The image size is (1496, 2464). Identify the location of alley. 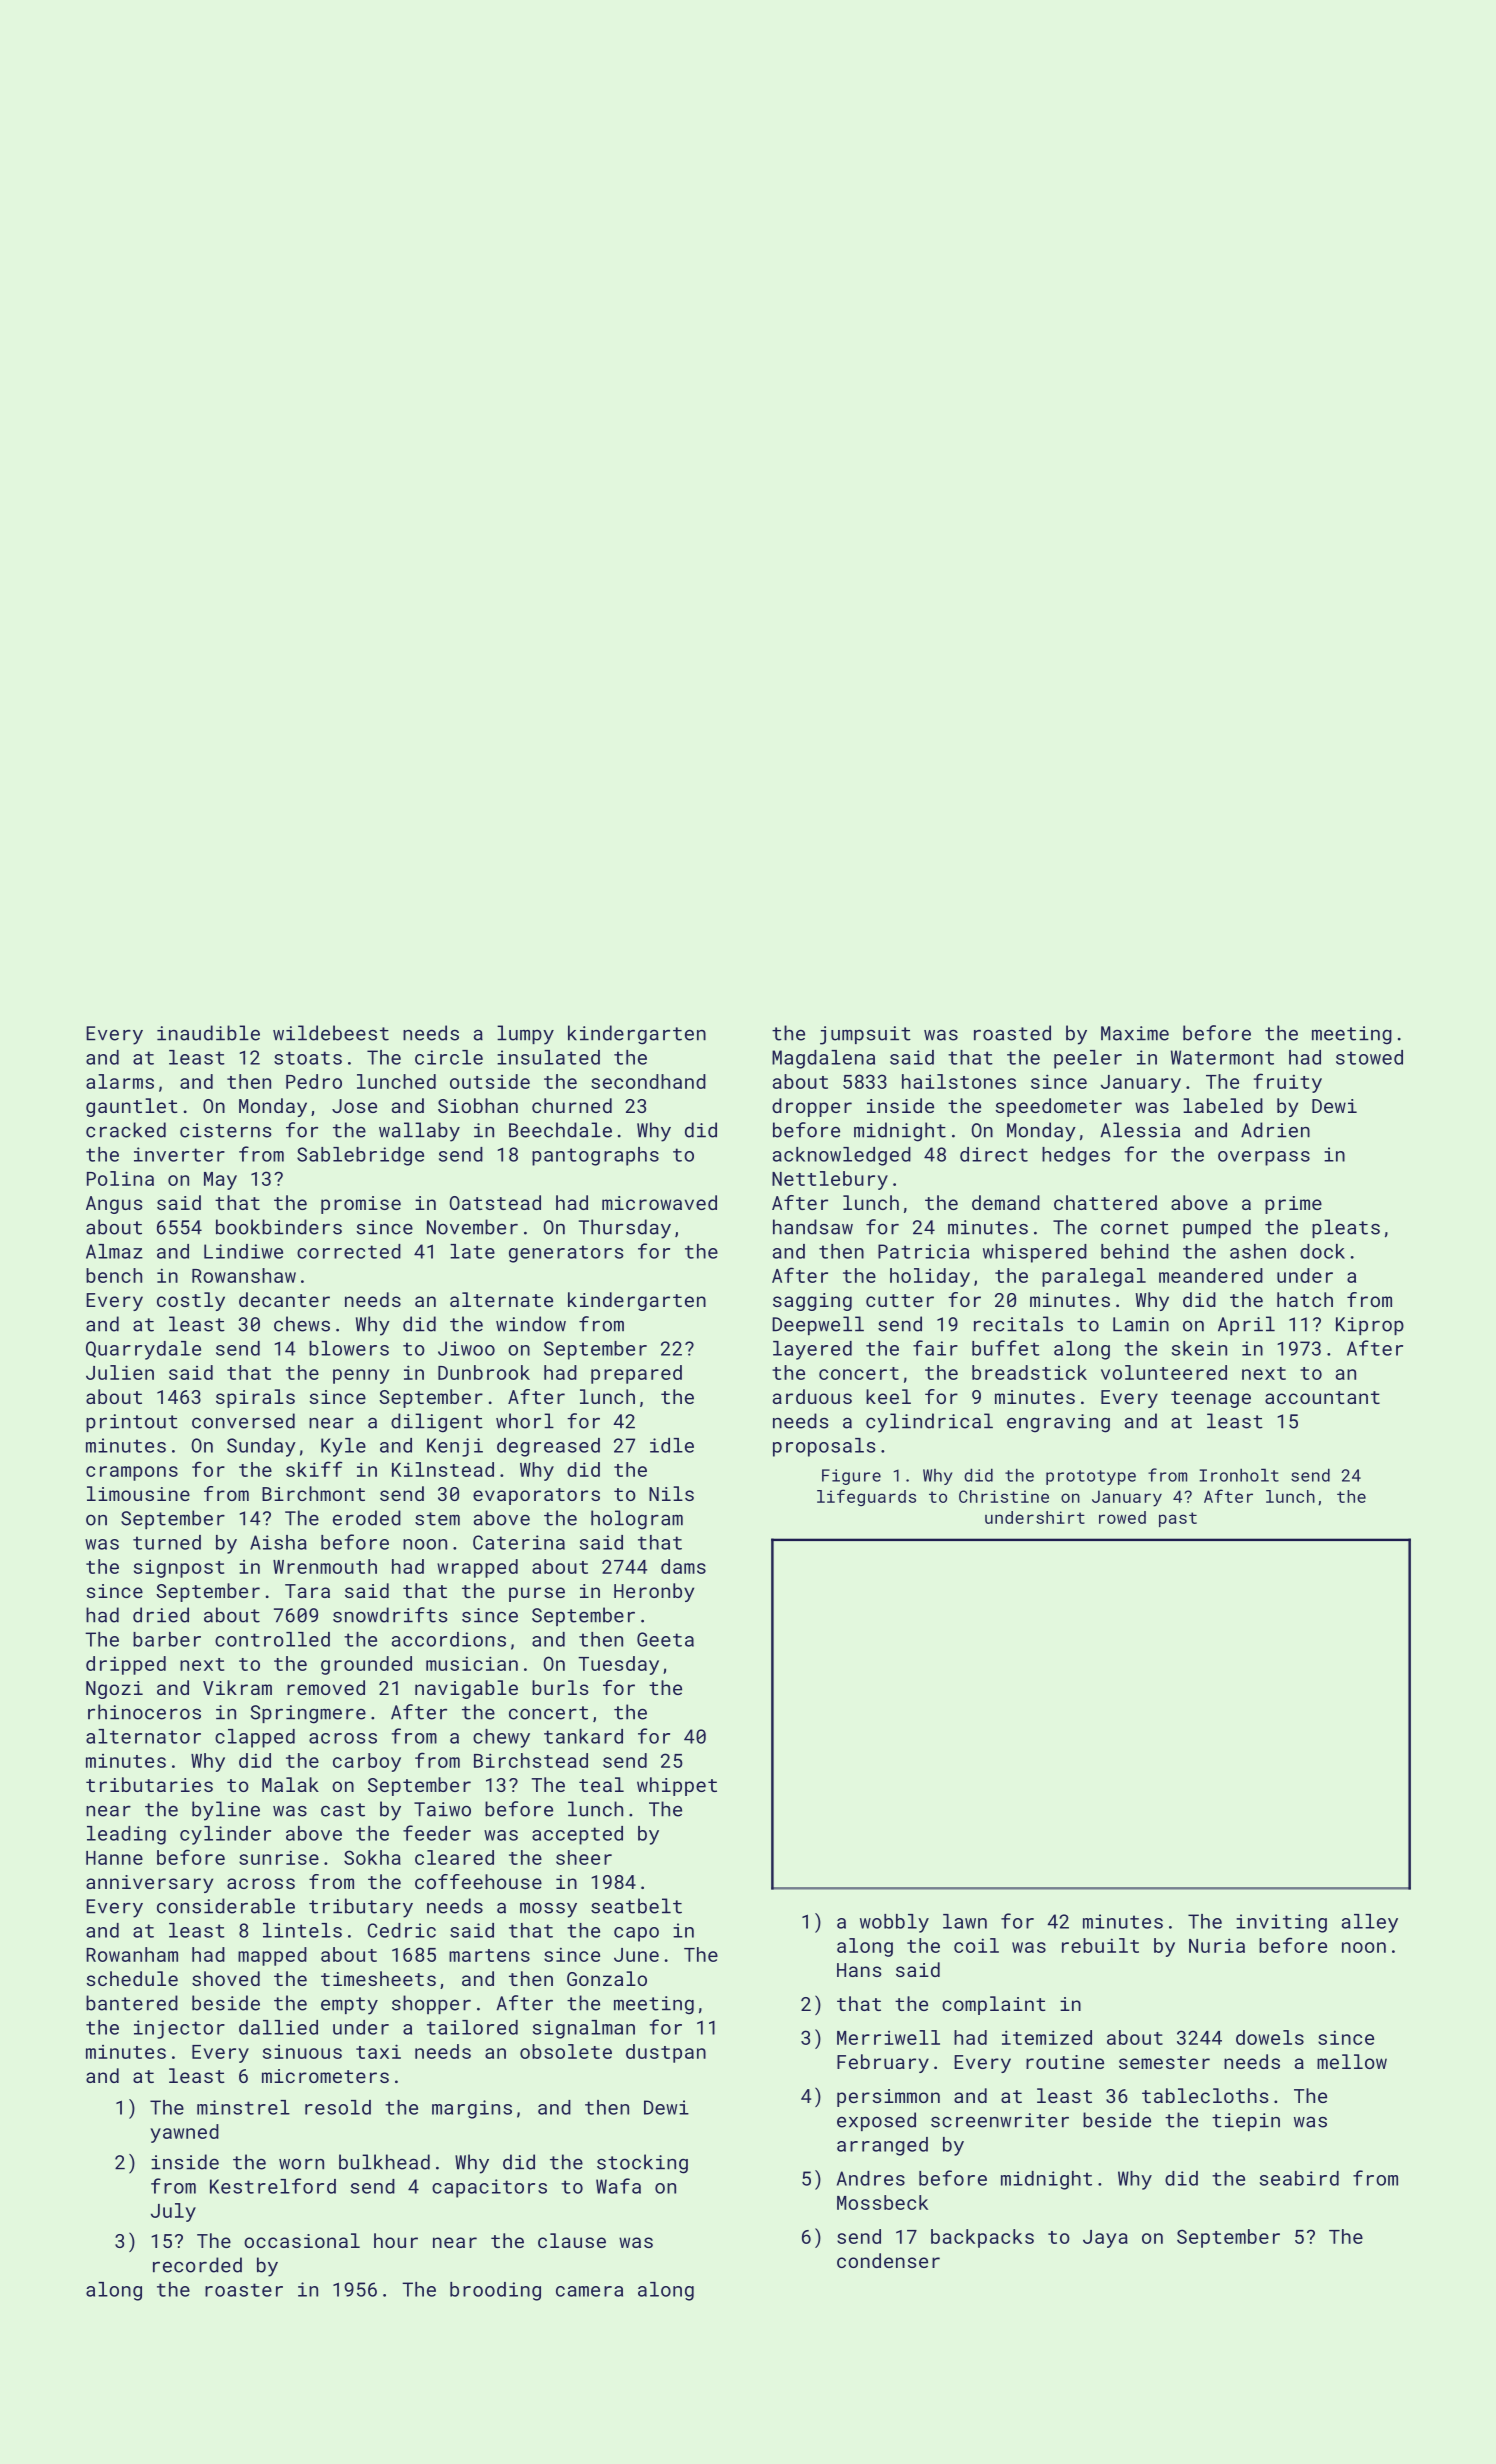
(1370, 1923).
